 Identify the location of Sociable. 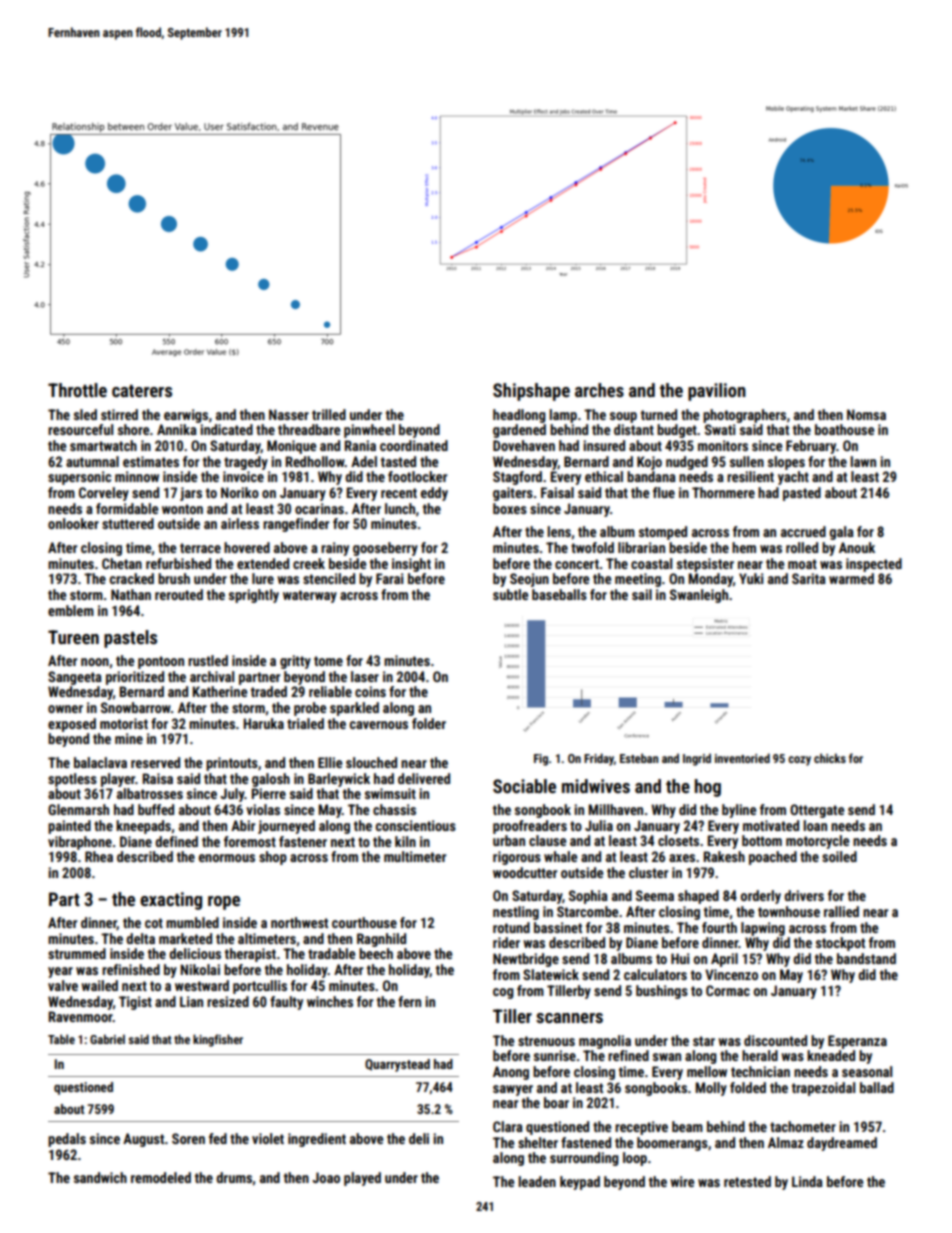
(524, 786).
